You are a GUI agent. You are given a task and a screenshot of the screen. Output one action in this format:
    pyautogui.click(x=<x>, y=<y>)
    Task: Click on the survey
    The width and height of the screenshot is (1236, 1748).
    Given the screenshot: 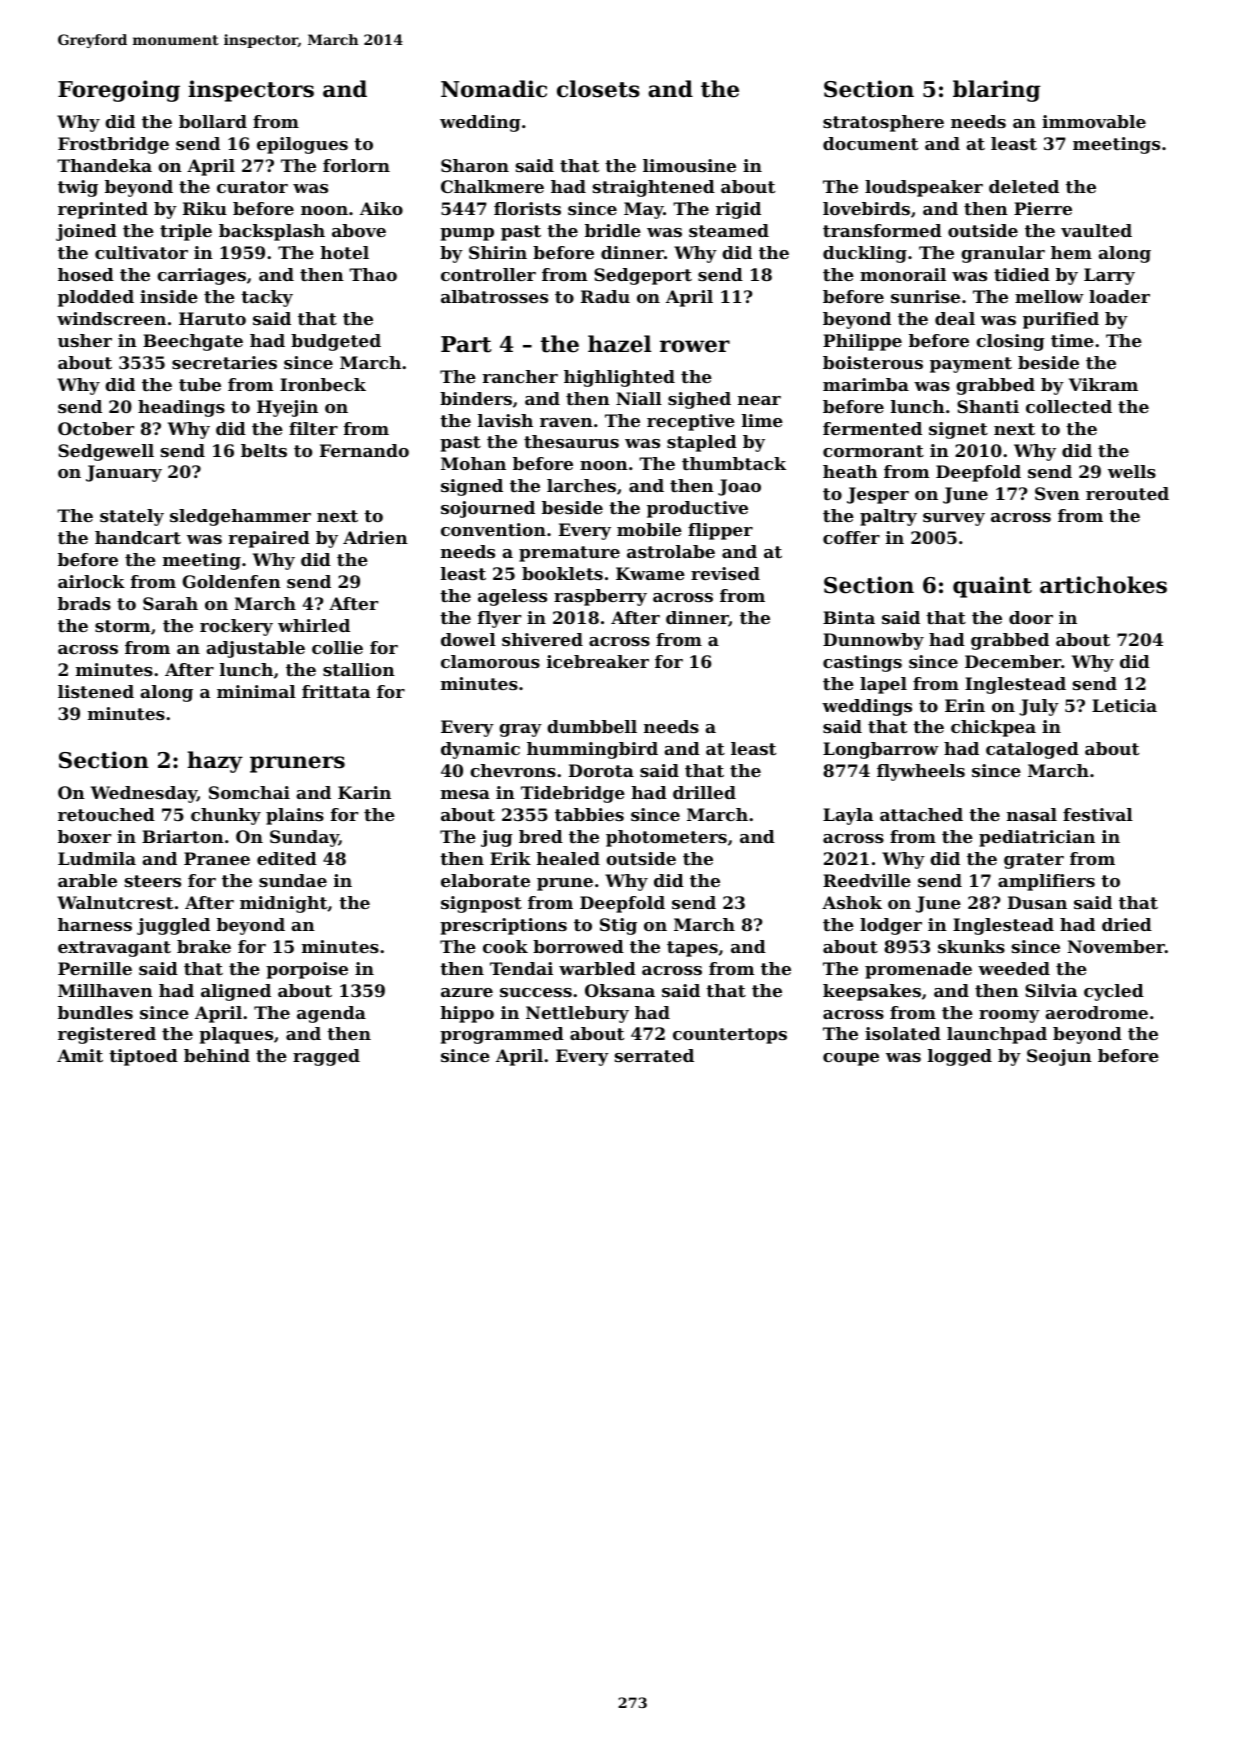 What is the action you would take?
    pyautogui.click(x=954, y=519)
